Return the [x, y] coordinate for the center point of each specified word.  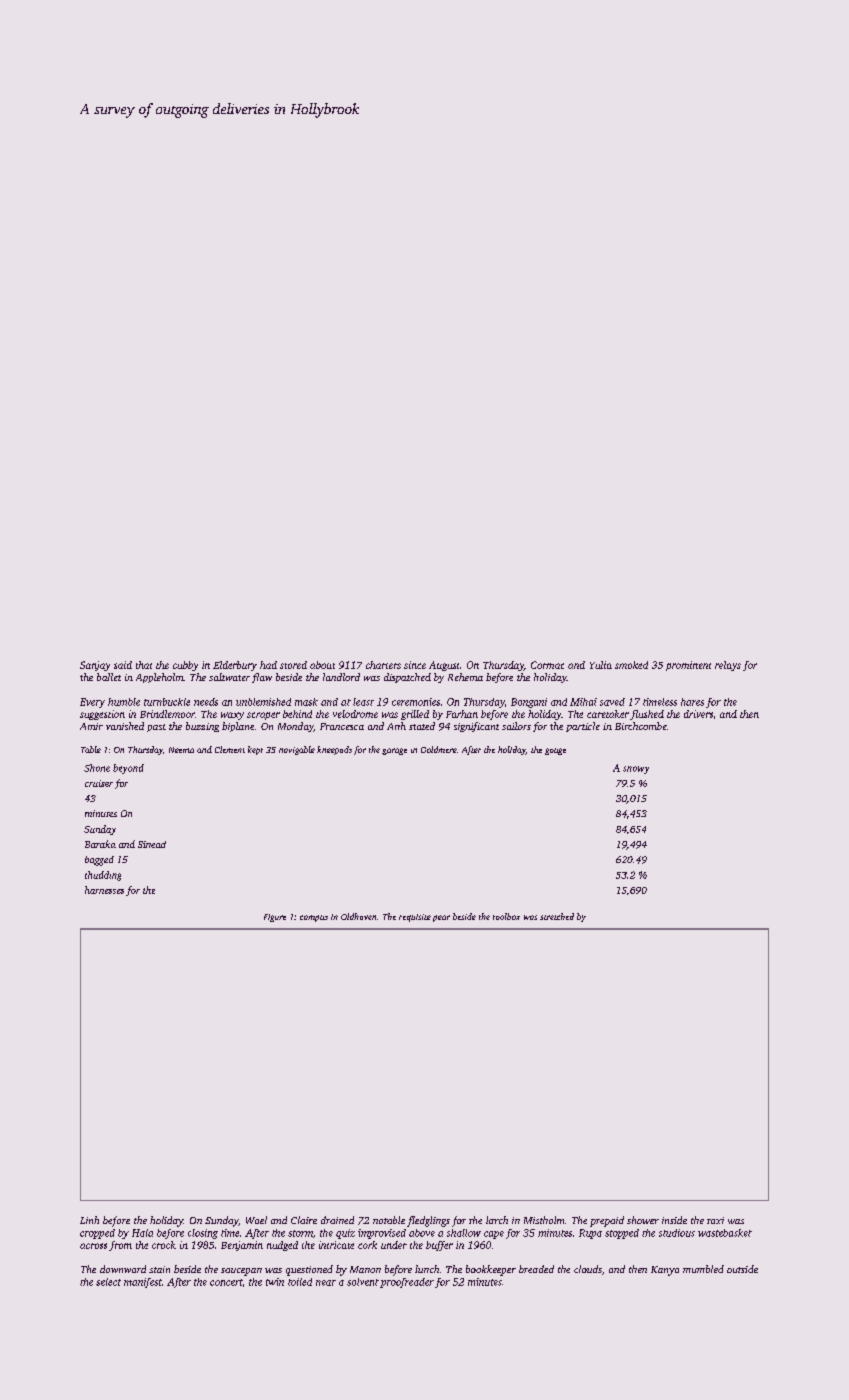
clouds [588, 1269]
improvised [382, 1234]
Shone [97, 768]
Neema [181, 750]
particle [583, 727]
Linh [89, 1220]
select [108, 1282]
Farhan [462, 714]
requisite [415, 918]
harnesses [104, 890]
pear [441, 918]
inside [674, 1220]
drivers [698, 714]
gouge [555, 751]
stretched [557, 916]
